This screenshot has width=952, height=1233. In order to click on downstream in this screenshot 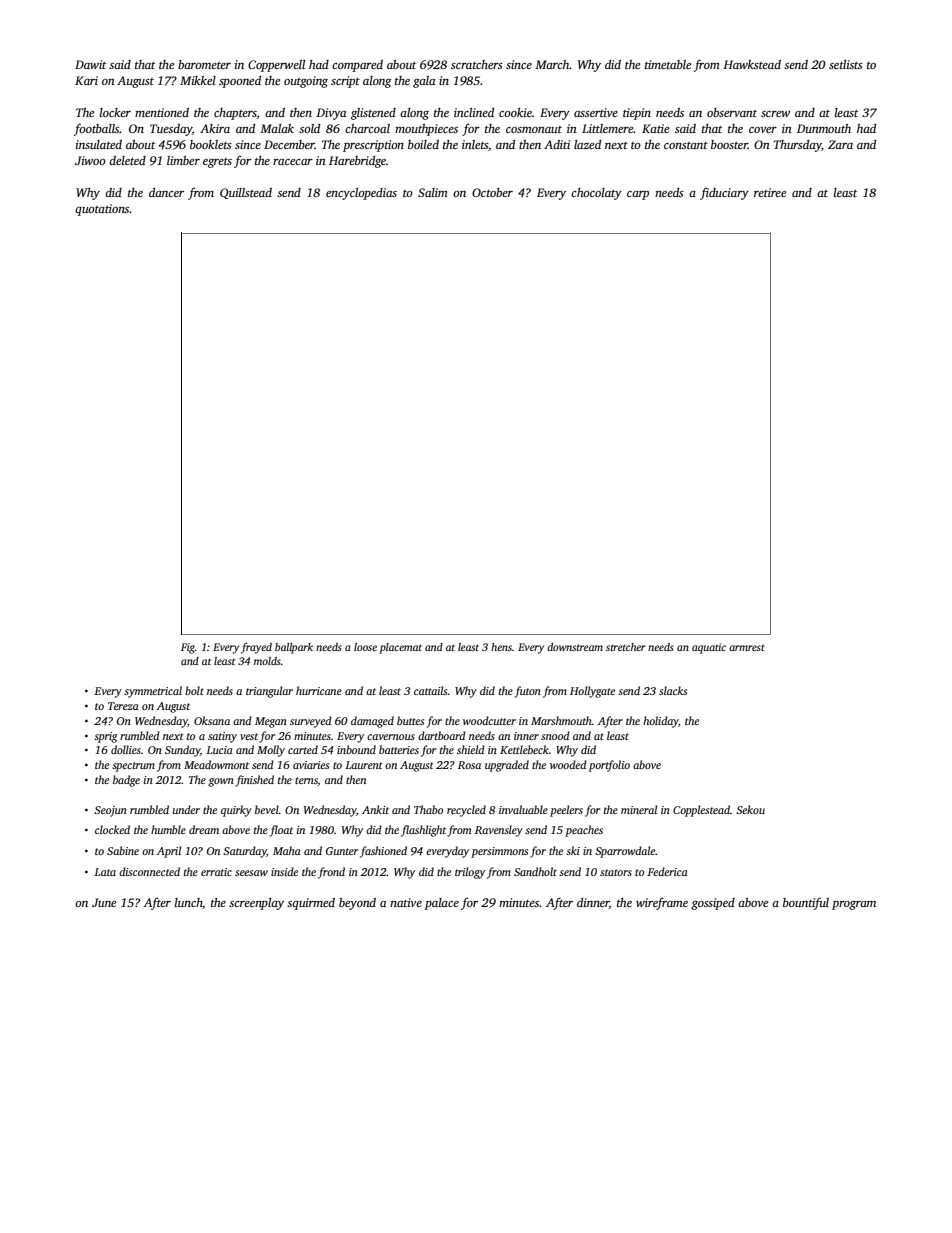, I will do `click(575, 647)`.
